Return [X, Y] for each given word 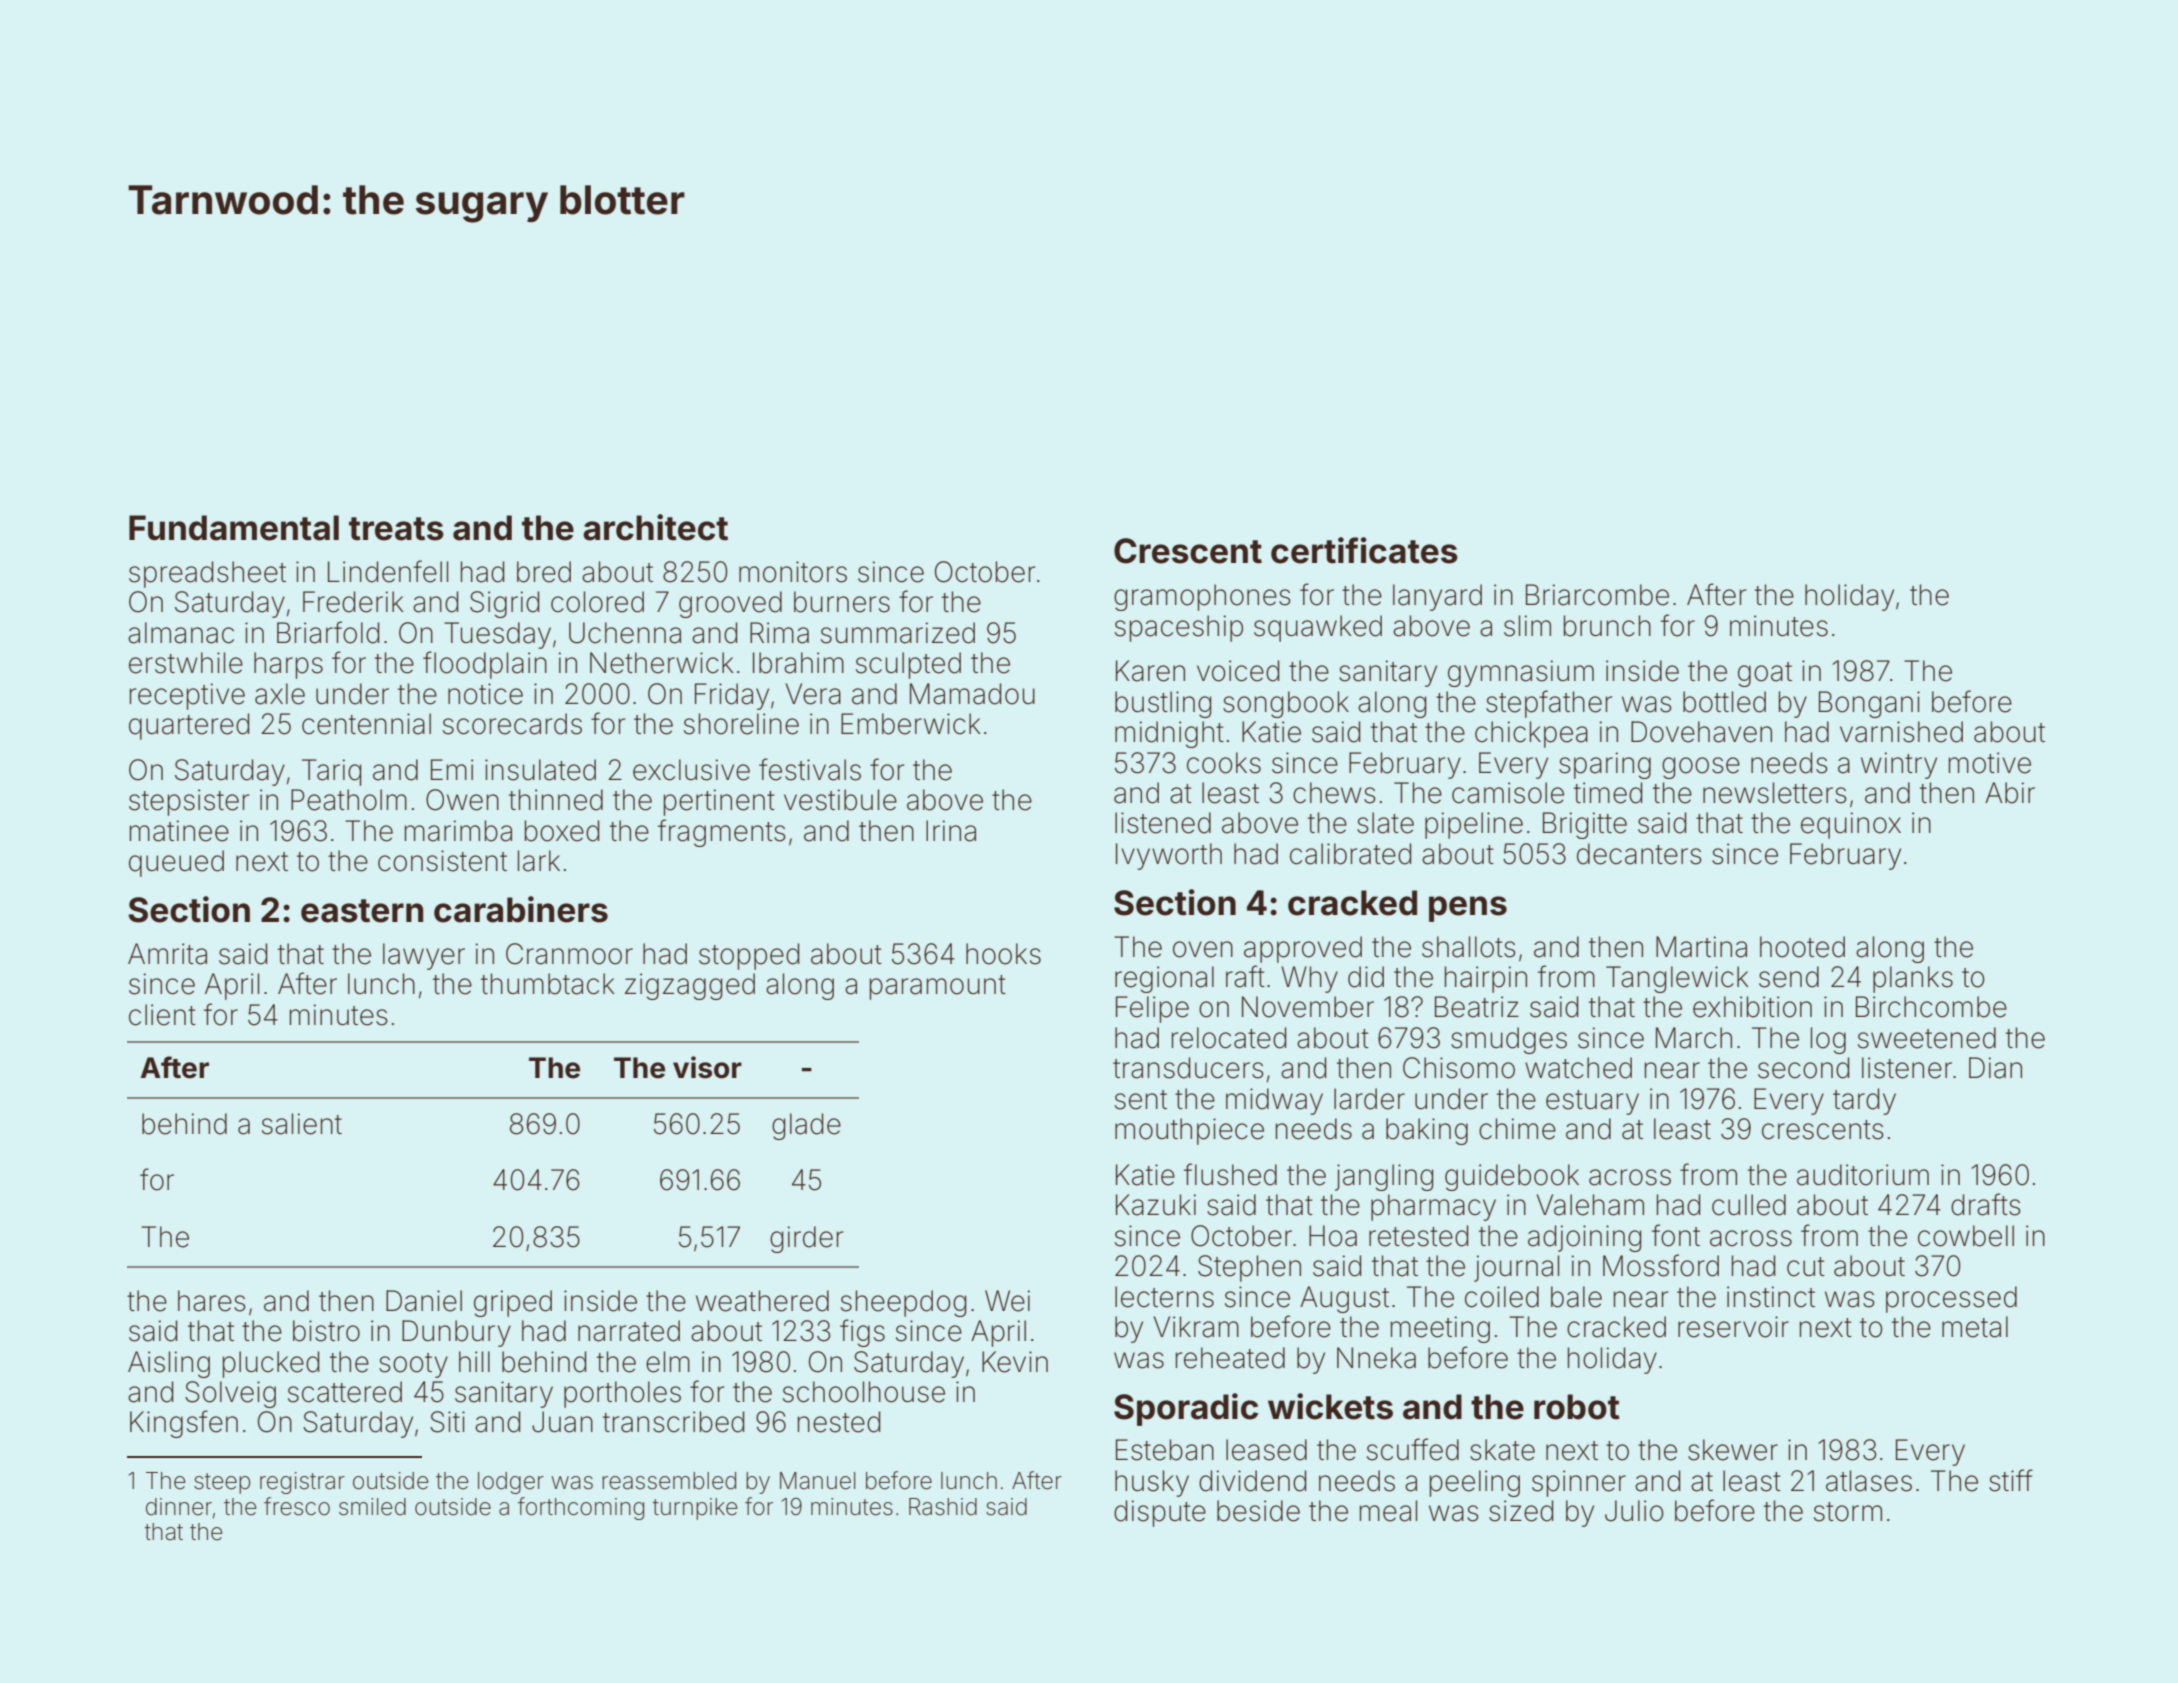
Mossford [1661, 1265]
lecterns [1164, 1297]
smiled [372, 1507]
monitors [793, 572]
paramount [938, 987]
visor [707, 1067]
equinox [1851, 825]
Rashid [943, 1507]
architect [655, 527]
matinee [179, 831]
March [1694, 1038]
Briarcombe [1597, 595]
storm [1848, 1512]
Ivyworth [1169, 856]
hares [212, 1301]
